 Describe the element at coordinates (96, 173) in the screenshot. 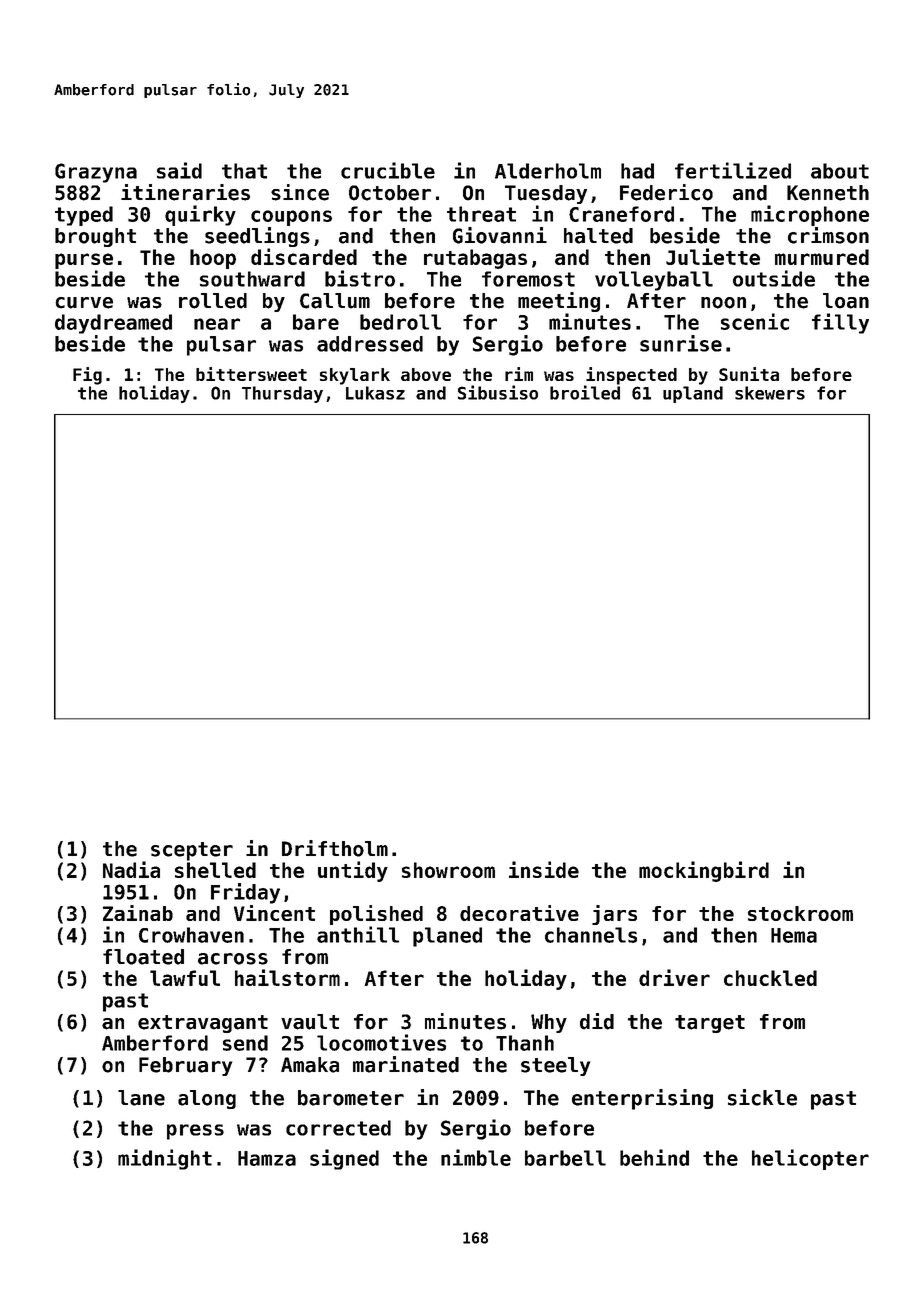

I see `Grazyna` at that location.
